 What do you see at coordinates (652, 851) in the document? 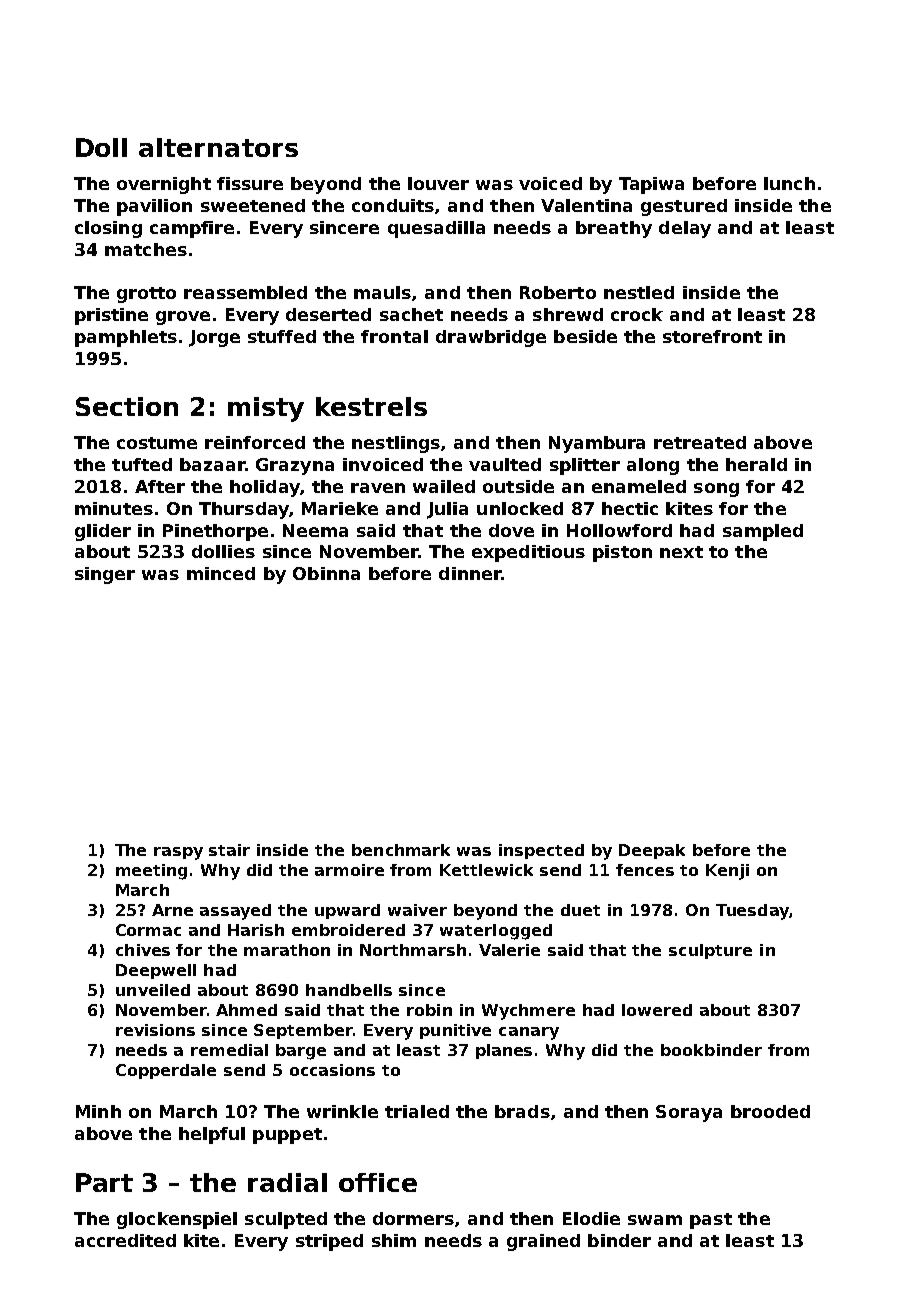
I see `Deepak` at bounding box center [652, 851].
